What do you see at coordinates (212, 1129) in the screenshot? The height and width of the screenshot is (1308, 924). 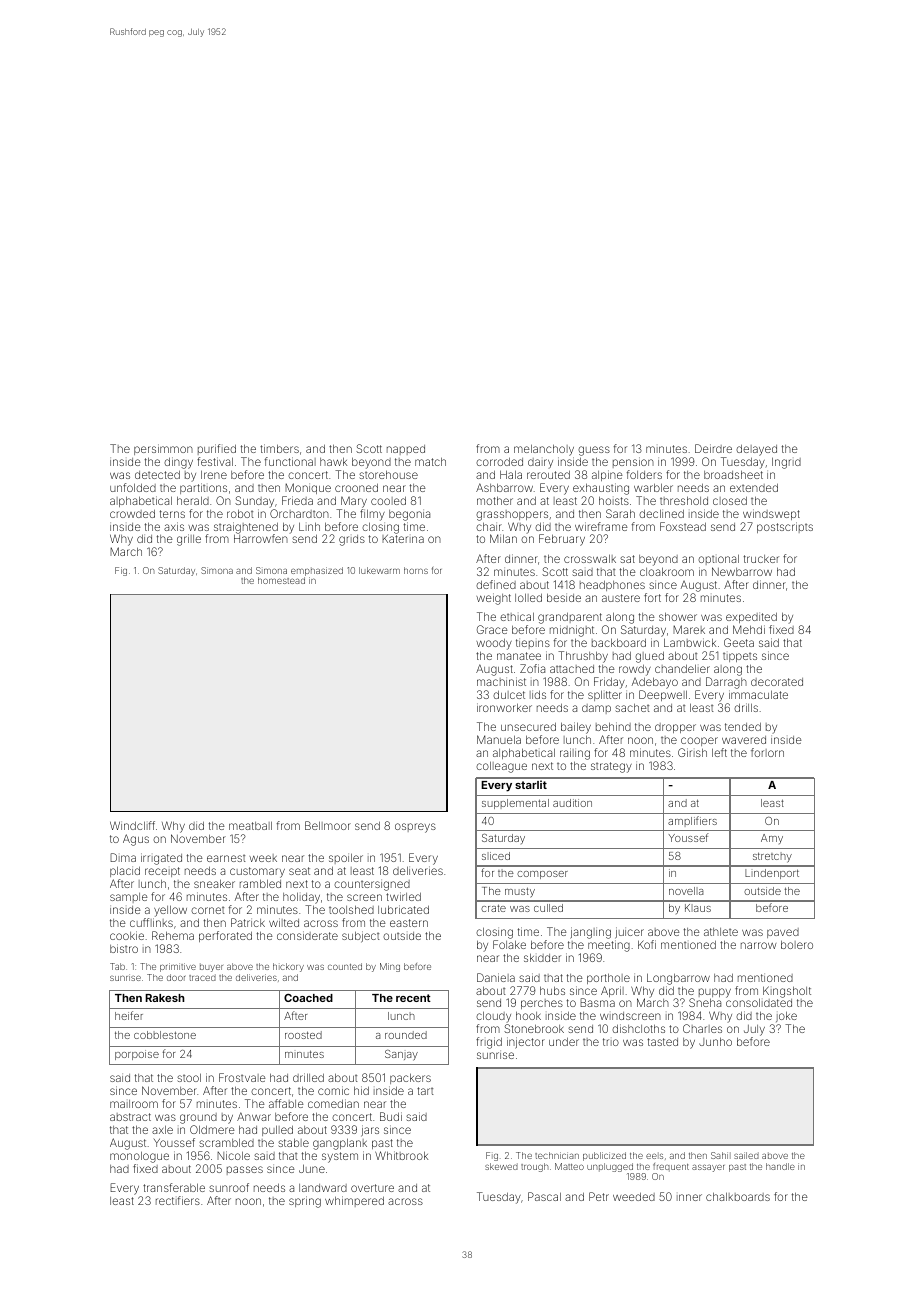 I see `Oldmere` at bounding box center [212, 1129].
